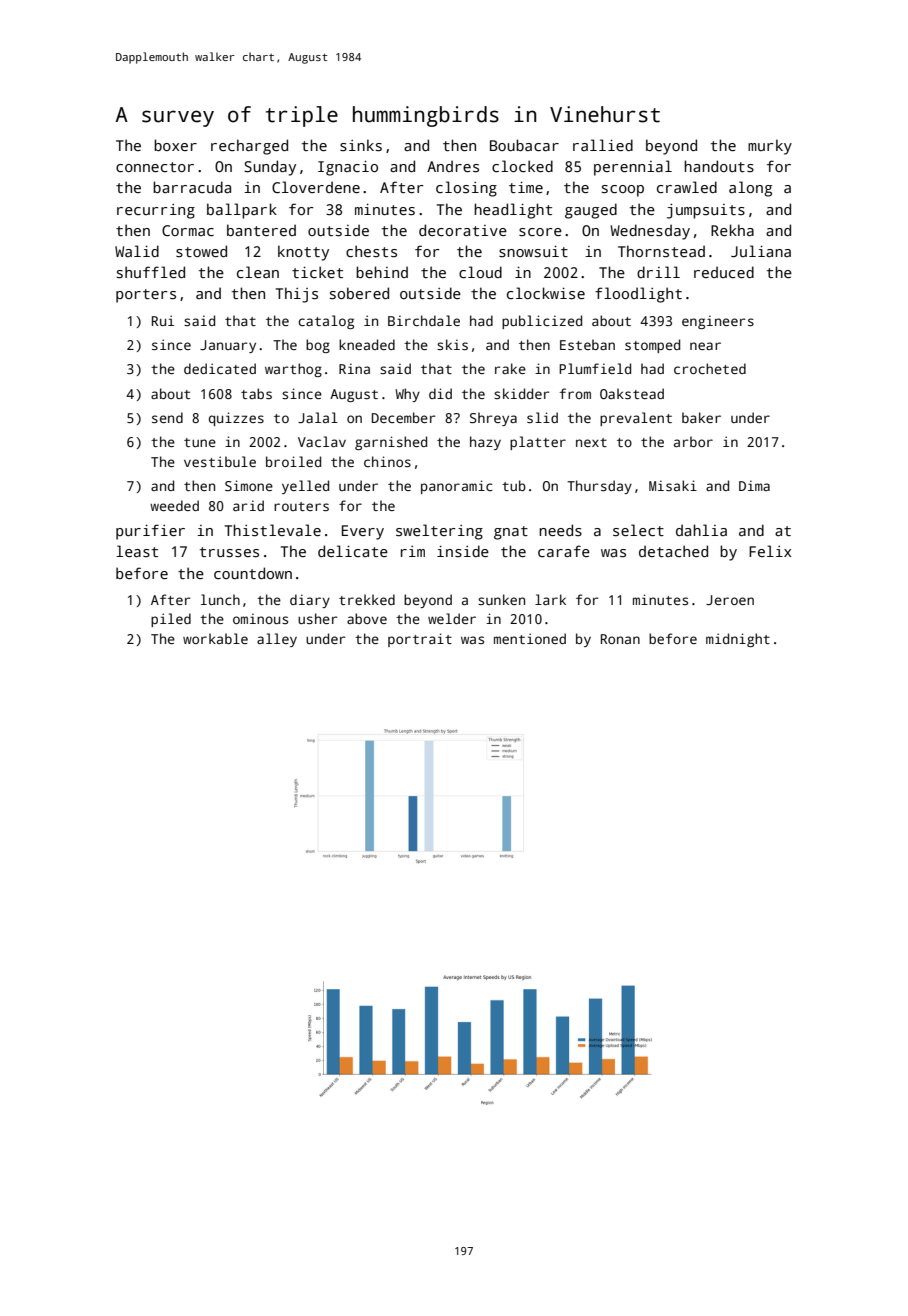 The width and height of the screenshot is (908, 1316). I want to click on Ronan, so click(620, 639).
